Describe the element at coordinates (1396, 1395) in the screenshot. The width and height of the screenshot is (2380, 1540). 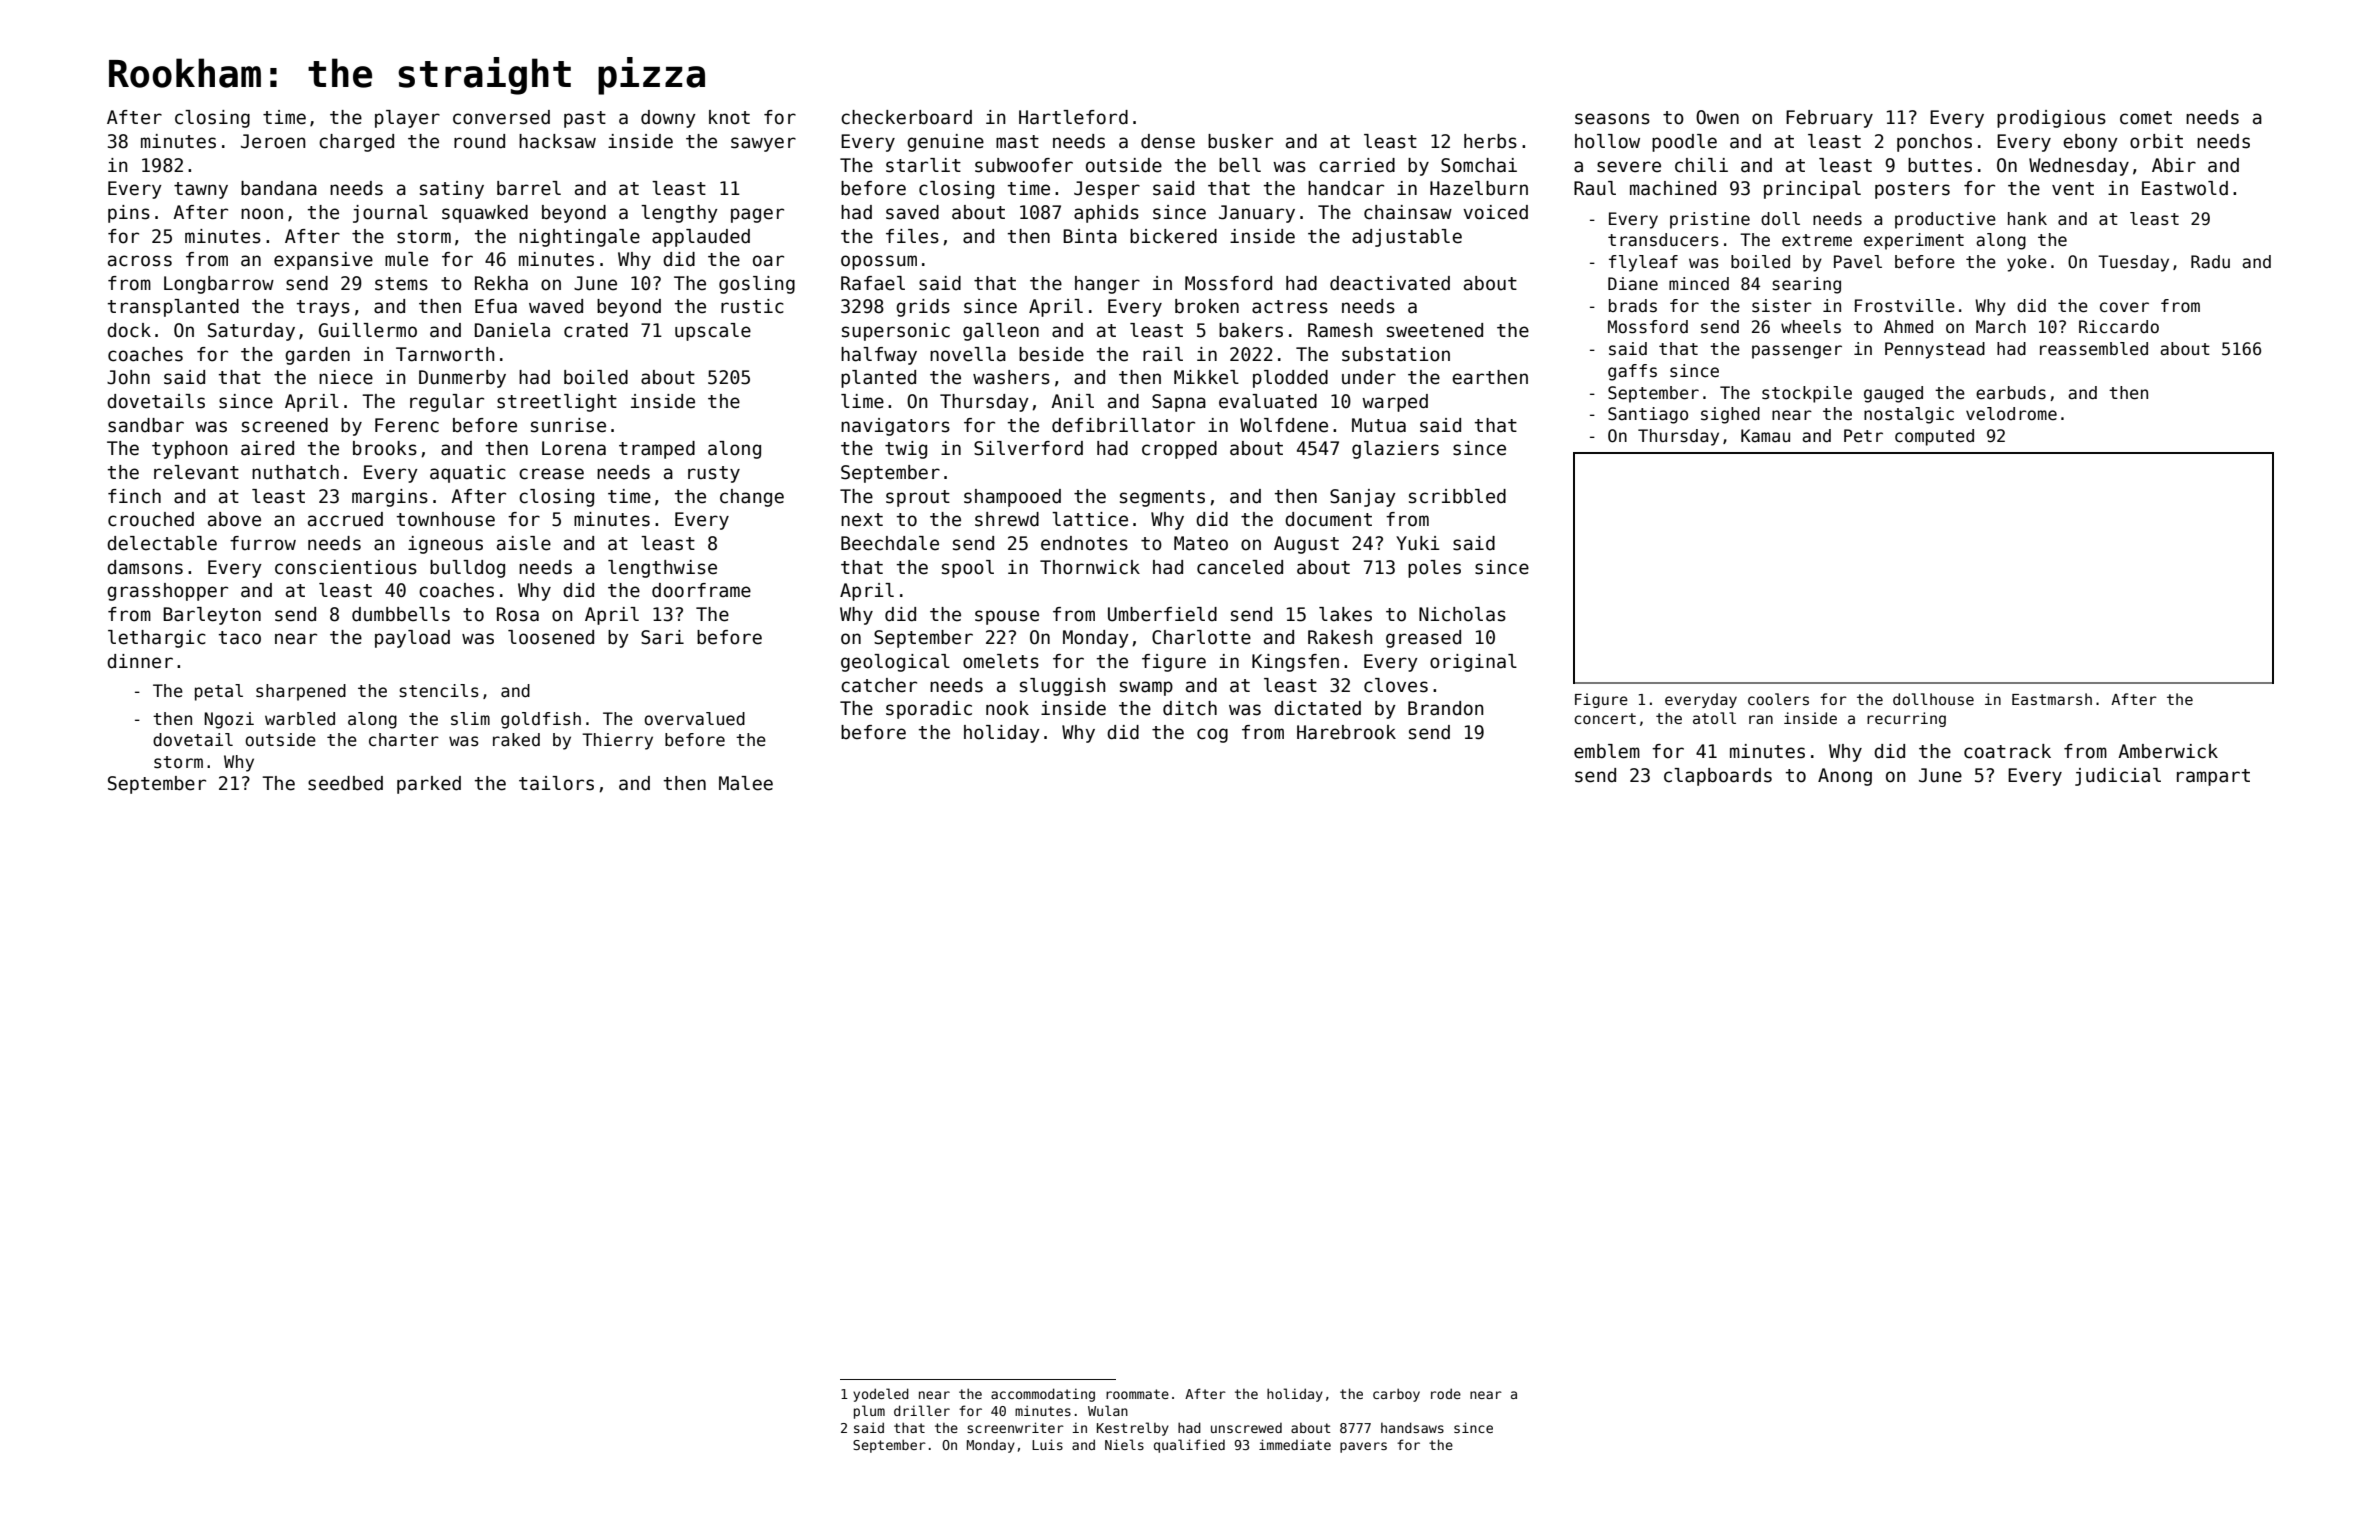
I see `carboy` at that location.
